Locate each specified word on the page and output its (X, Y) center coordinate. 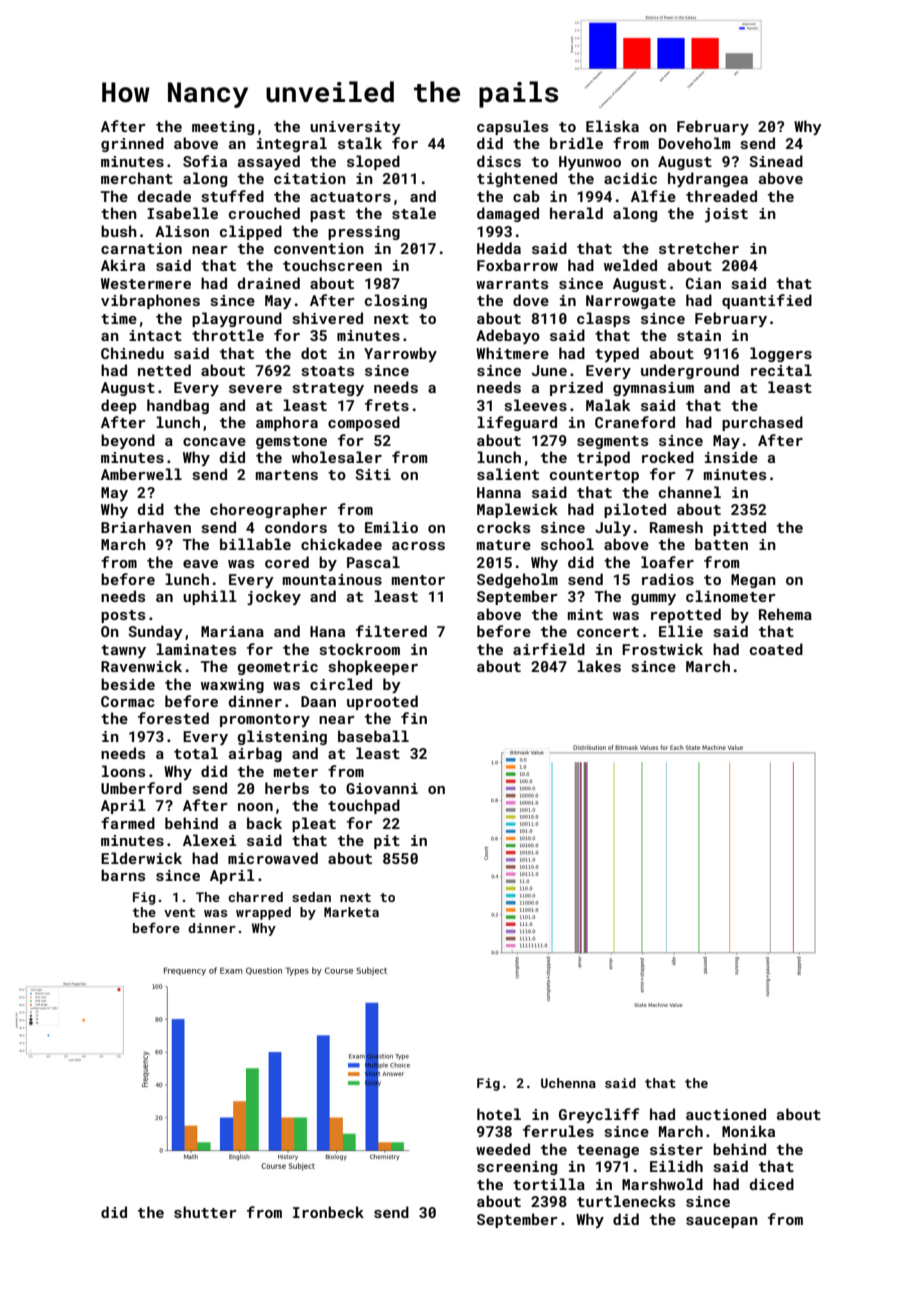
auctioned (726, 1114)
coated (776, 649)
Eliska (612, 126)
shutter (205, 1212)
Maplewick (517, 510)
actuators (350, 197)
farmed (128, 823)
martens (287, 475)
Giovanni (382, 788)
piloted (635, 510)
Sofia (205, 161)
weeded (503, 1149)
